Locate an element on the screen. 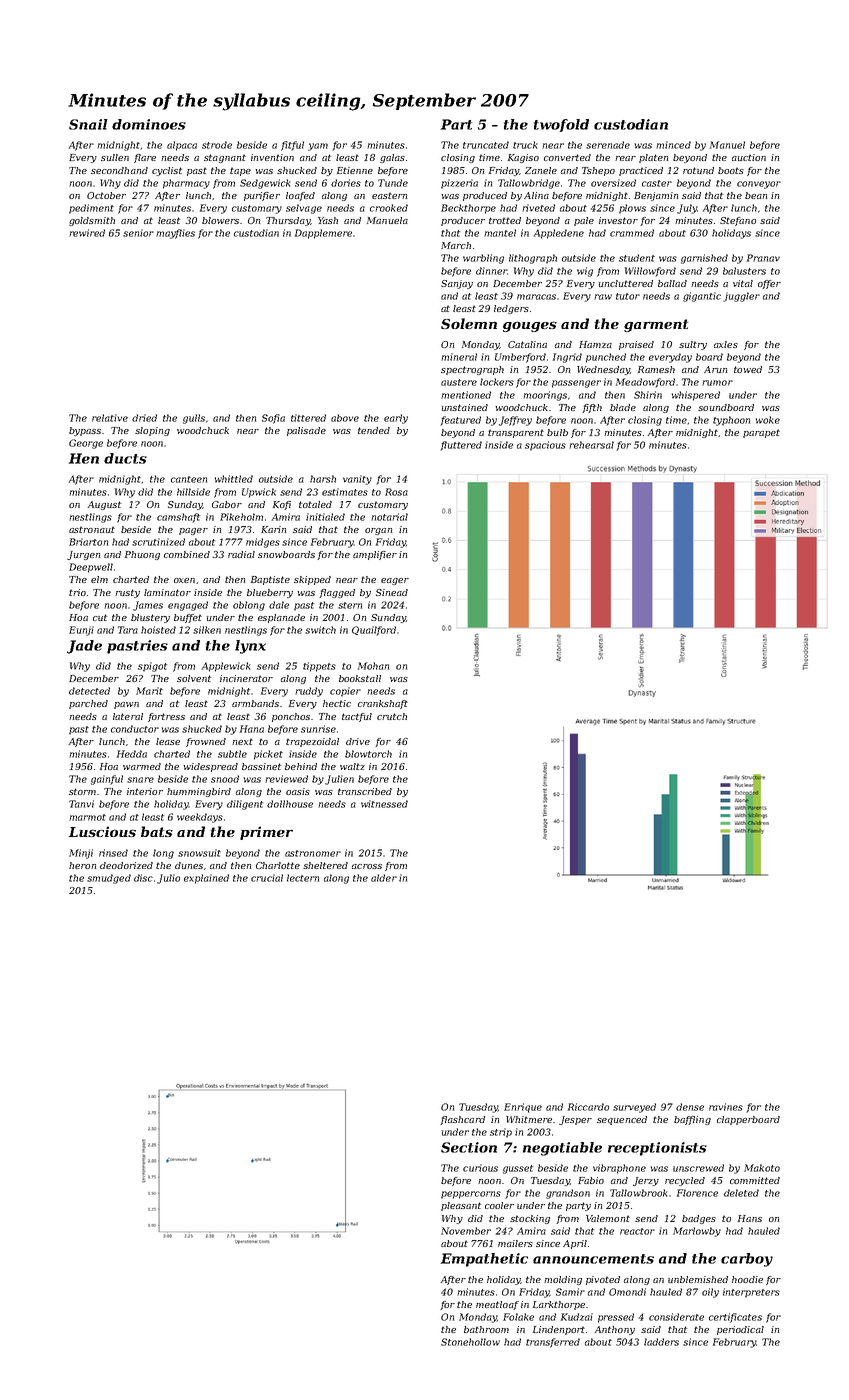  strode is located at coordinates (217, 145).
